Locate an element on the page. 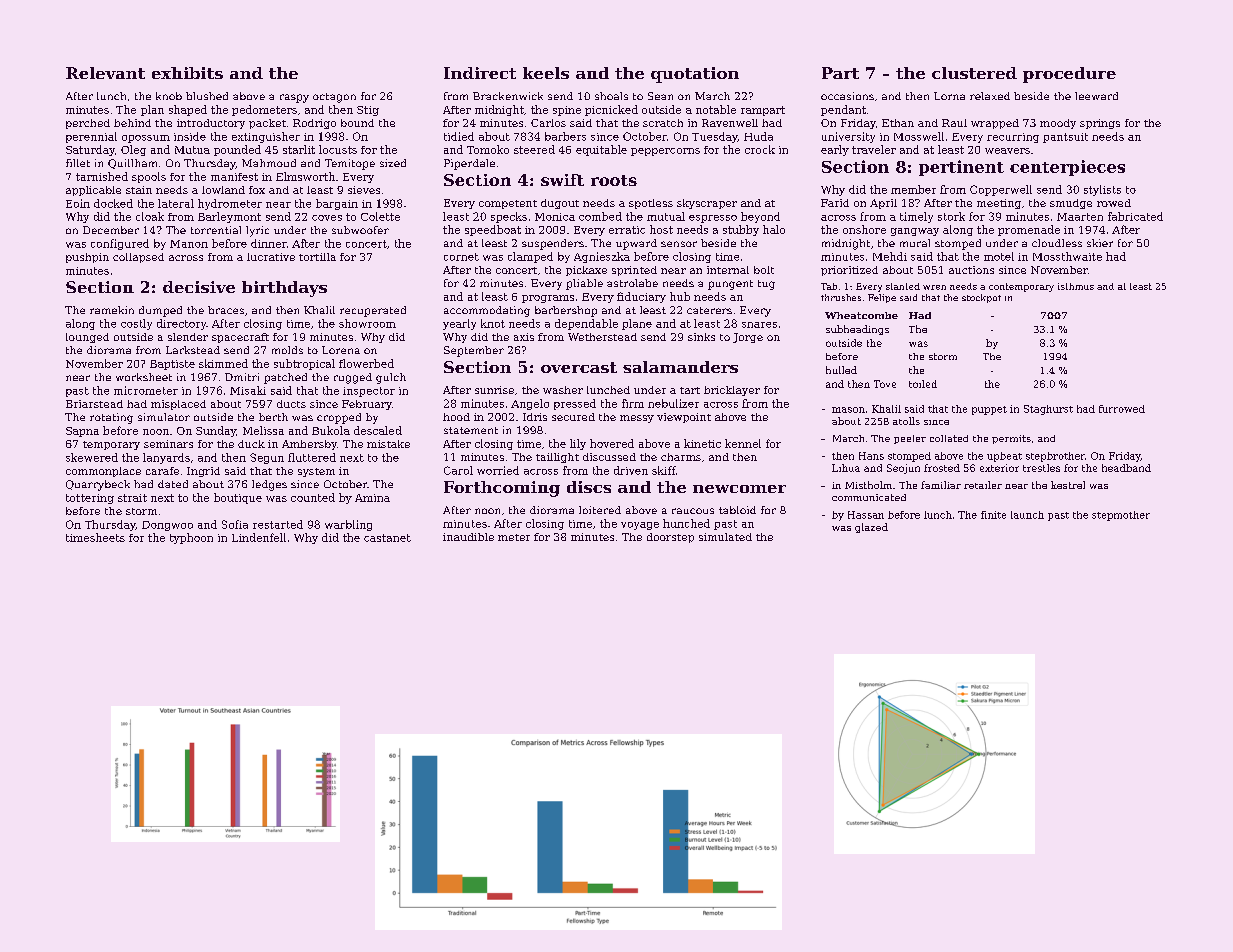 This page has width=1233, height=952. Staghurst is located at coordinates (1048, 410).
